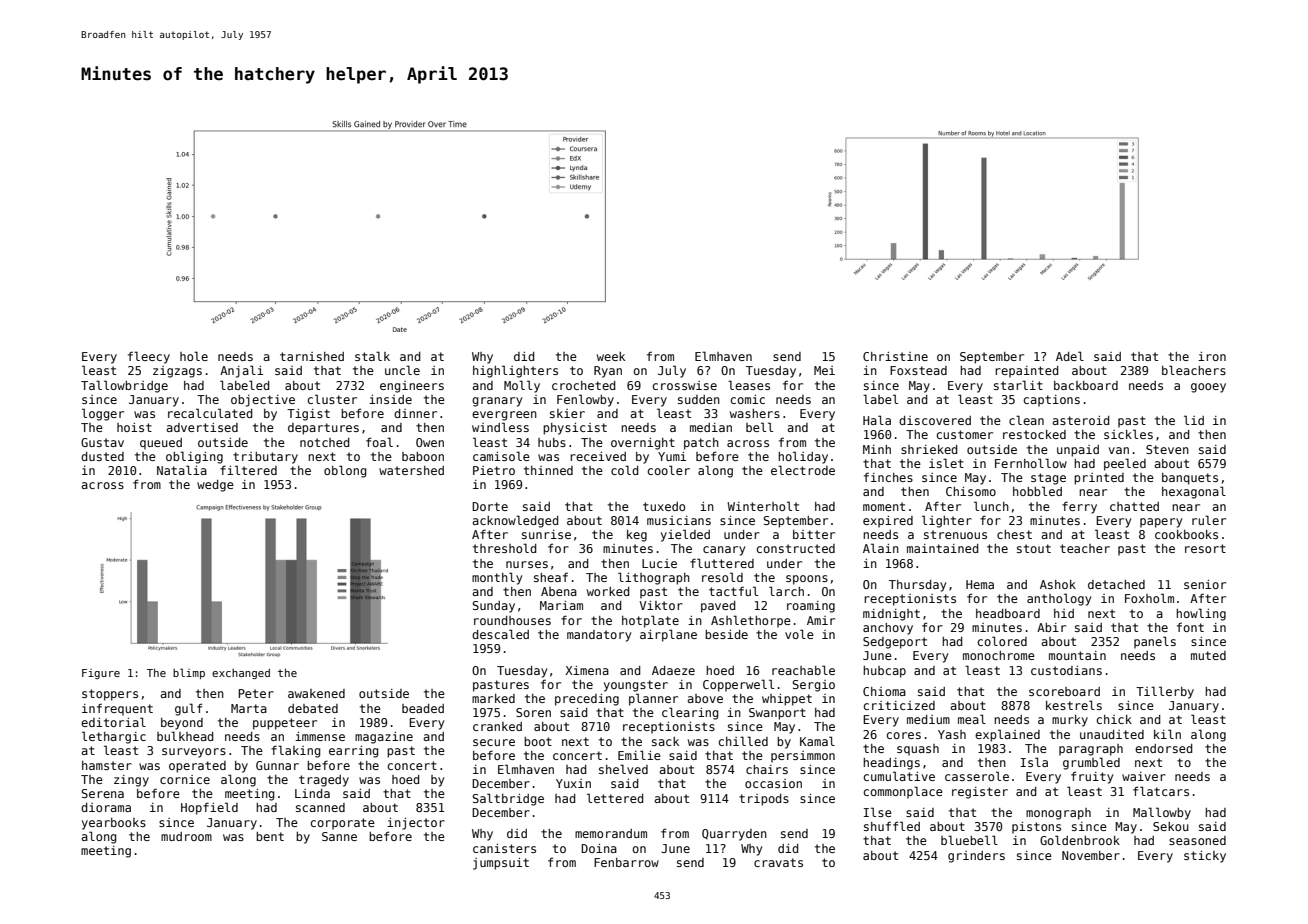  I want to click on stalk, so click(372, 356).
